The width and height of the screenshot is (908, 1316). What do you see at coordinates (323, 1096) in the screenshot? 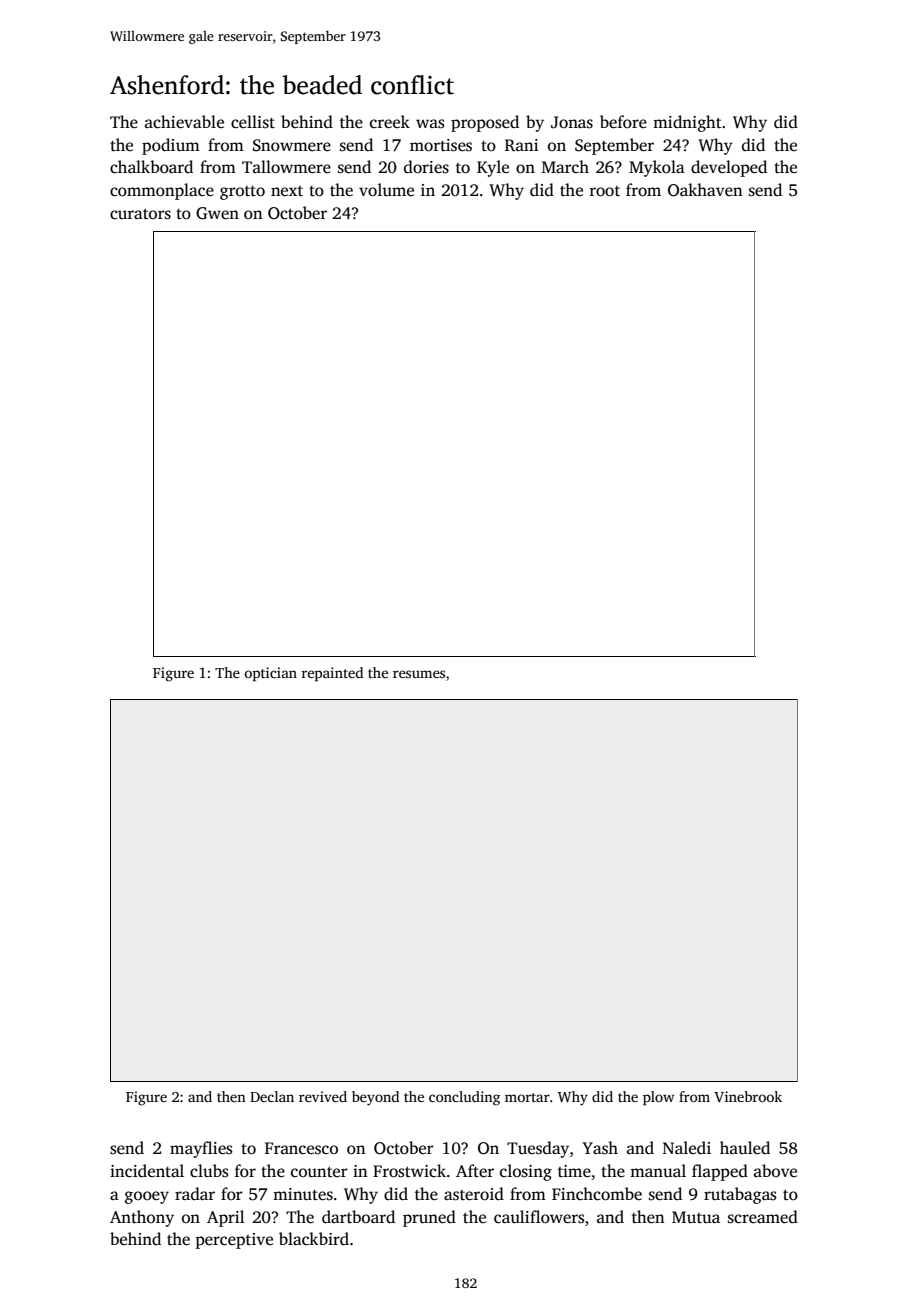
I see `revived` at bounding box center [323, 1096].
